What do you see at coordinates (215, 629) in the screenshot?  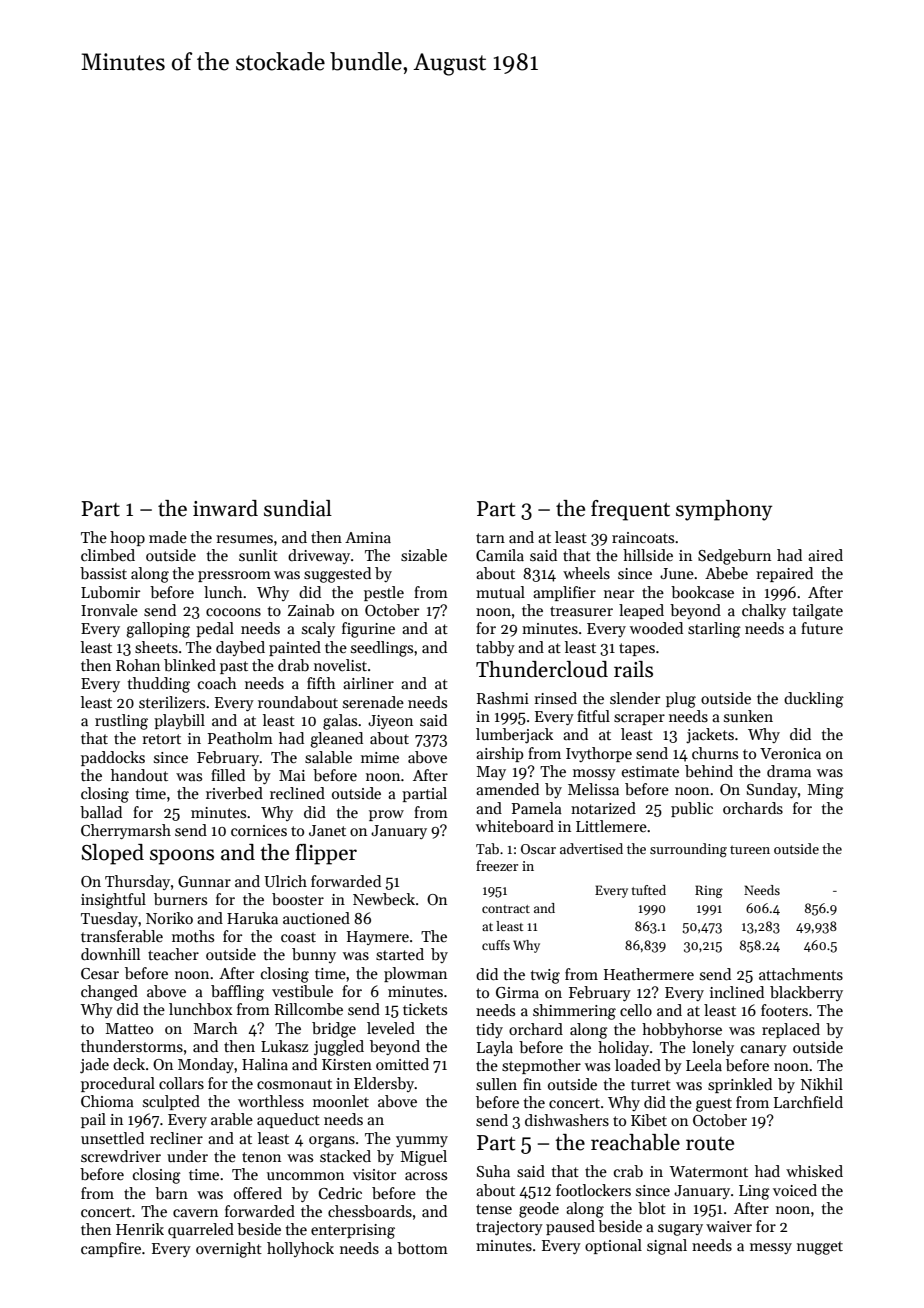 I see `pedal` at bounding box center [215, 629].
